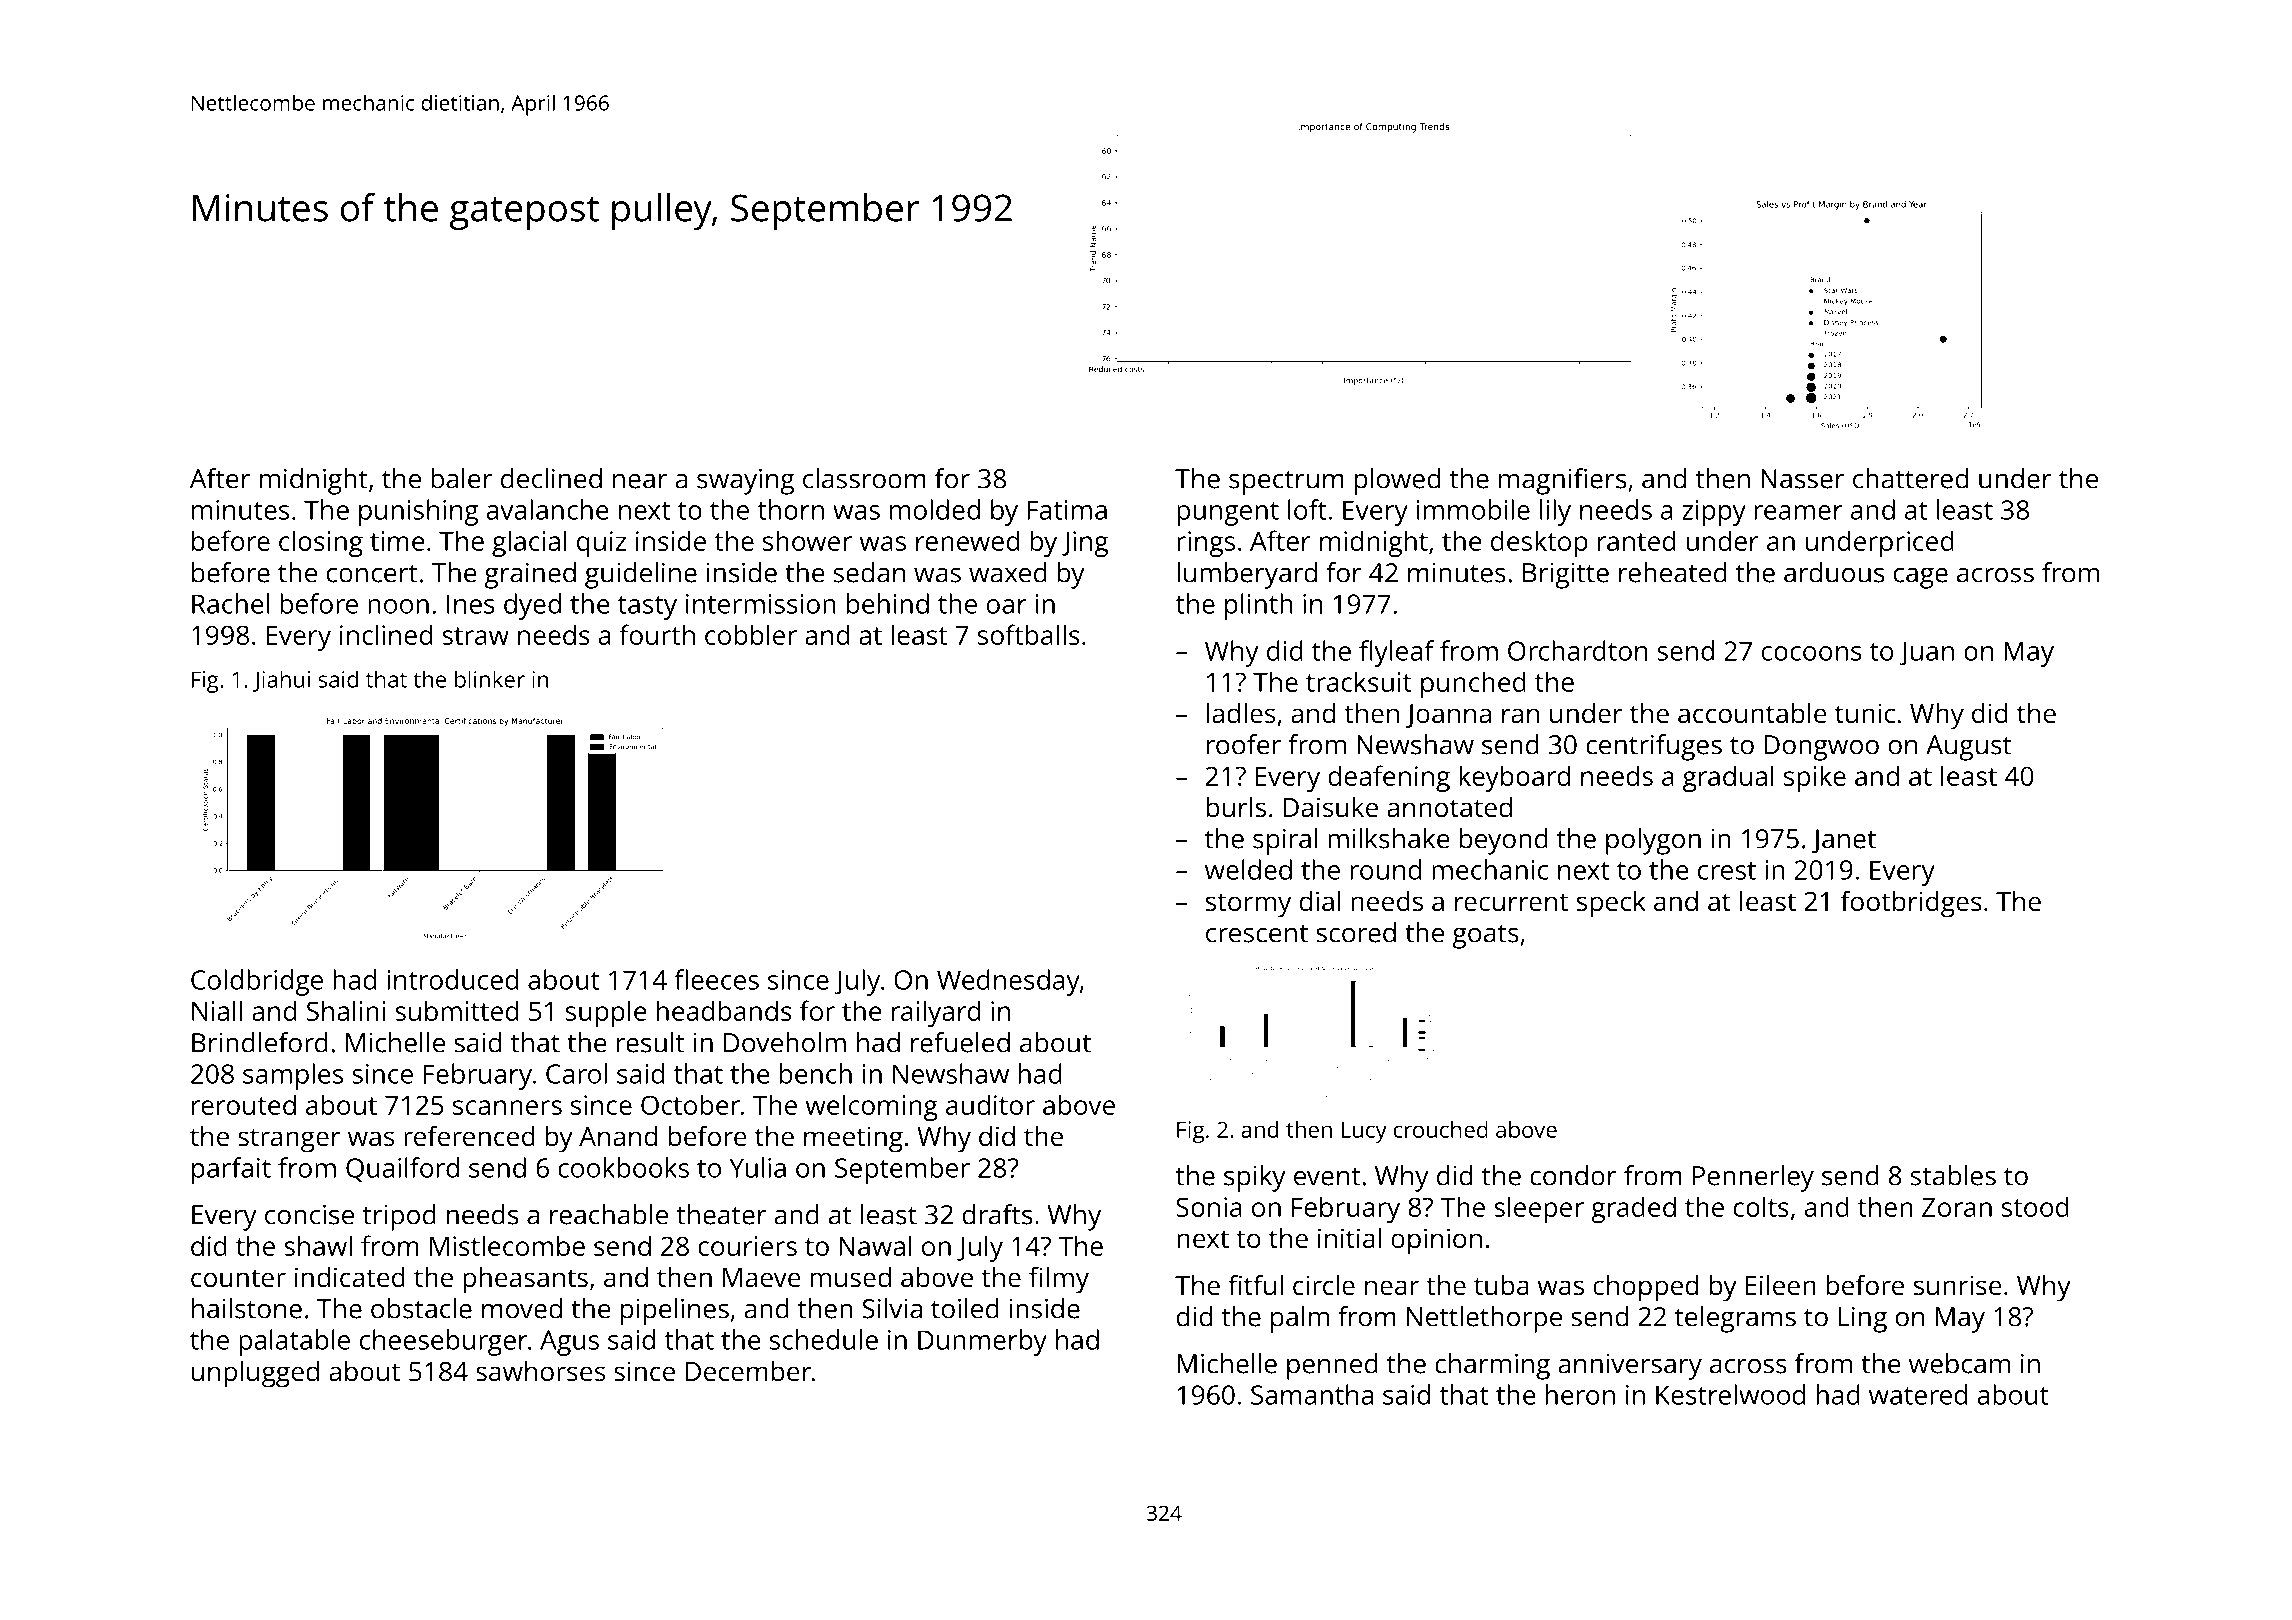 The width and height of the screenshot is (2292, 1620). I want to click on pungent, so click(1228, 514).
